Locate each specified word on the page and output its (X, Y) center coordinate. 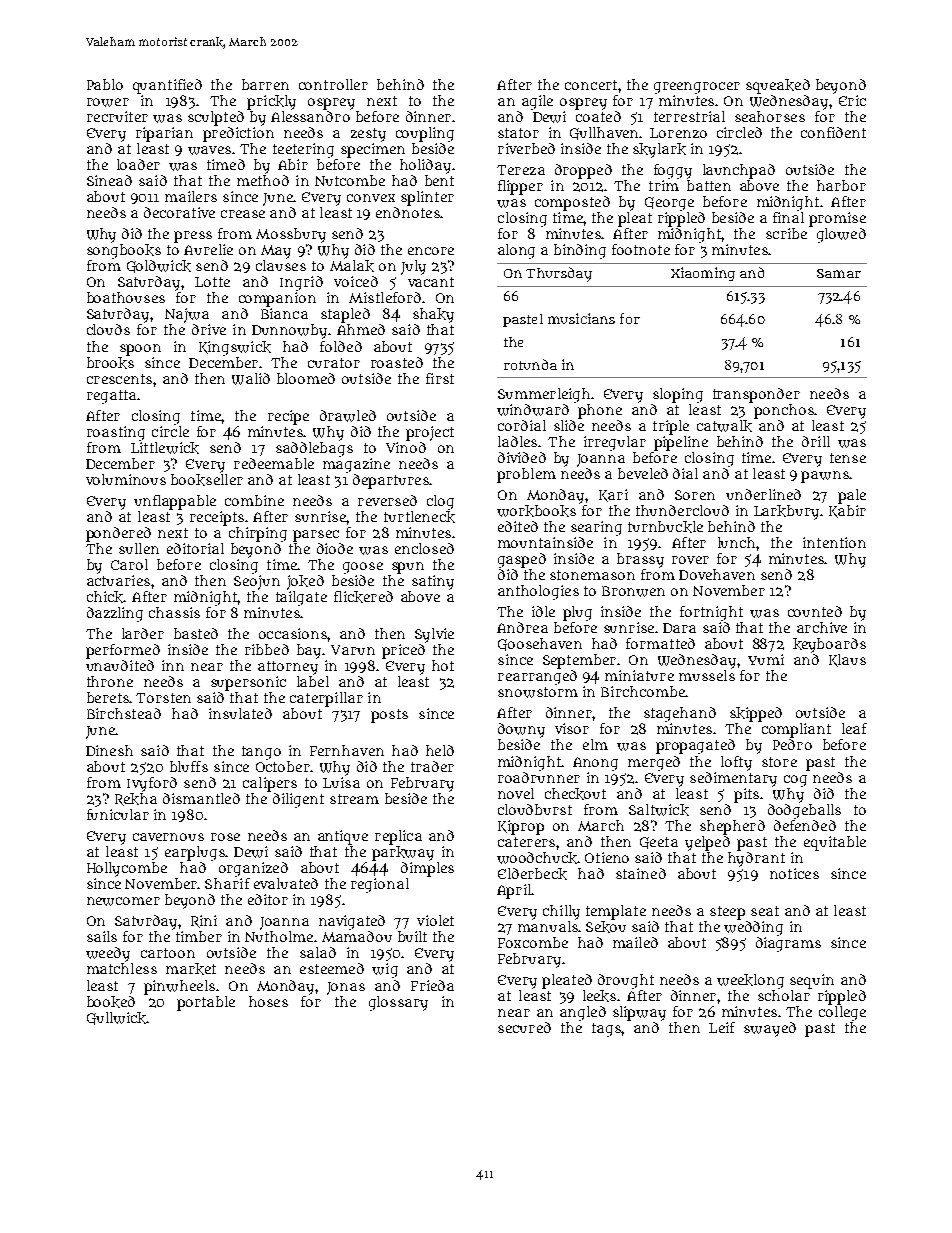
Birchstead (124, 713)
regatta (111, 397)
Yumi (766, 659)
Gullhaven (604, 133)
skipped (756, 714)
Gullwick (117, 1018)
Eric (852, 100)
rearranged (537, 677)
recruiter (117, 116)
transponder (756, 395)
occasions (293, 633)
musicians (581, 318)
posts (389, 716)
